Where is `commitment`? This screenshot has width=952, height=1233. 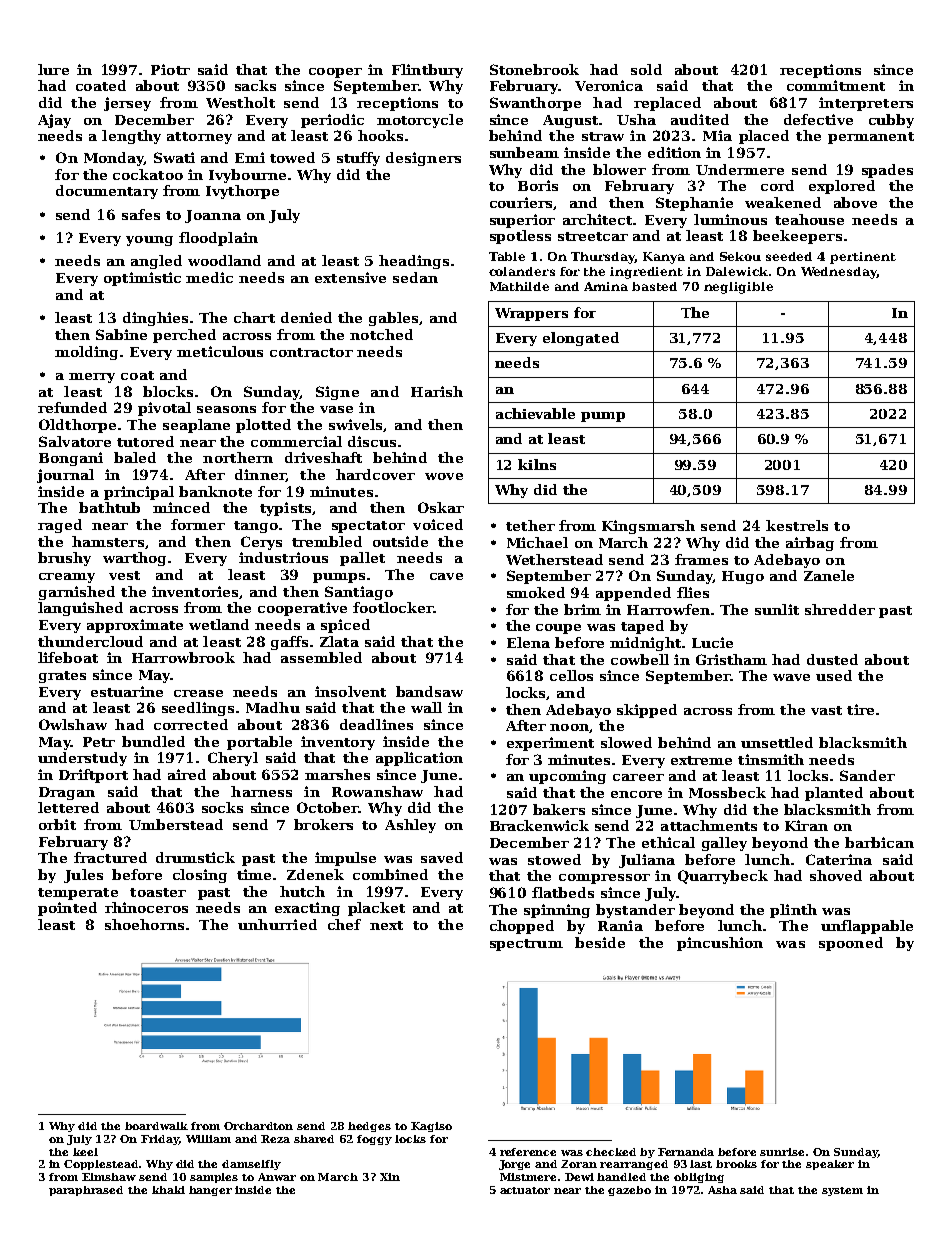 commitment is located at coordinates (836, 85).
